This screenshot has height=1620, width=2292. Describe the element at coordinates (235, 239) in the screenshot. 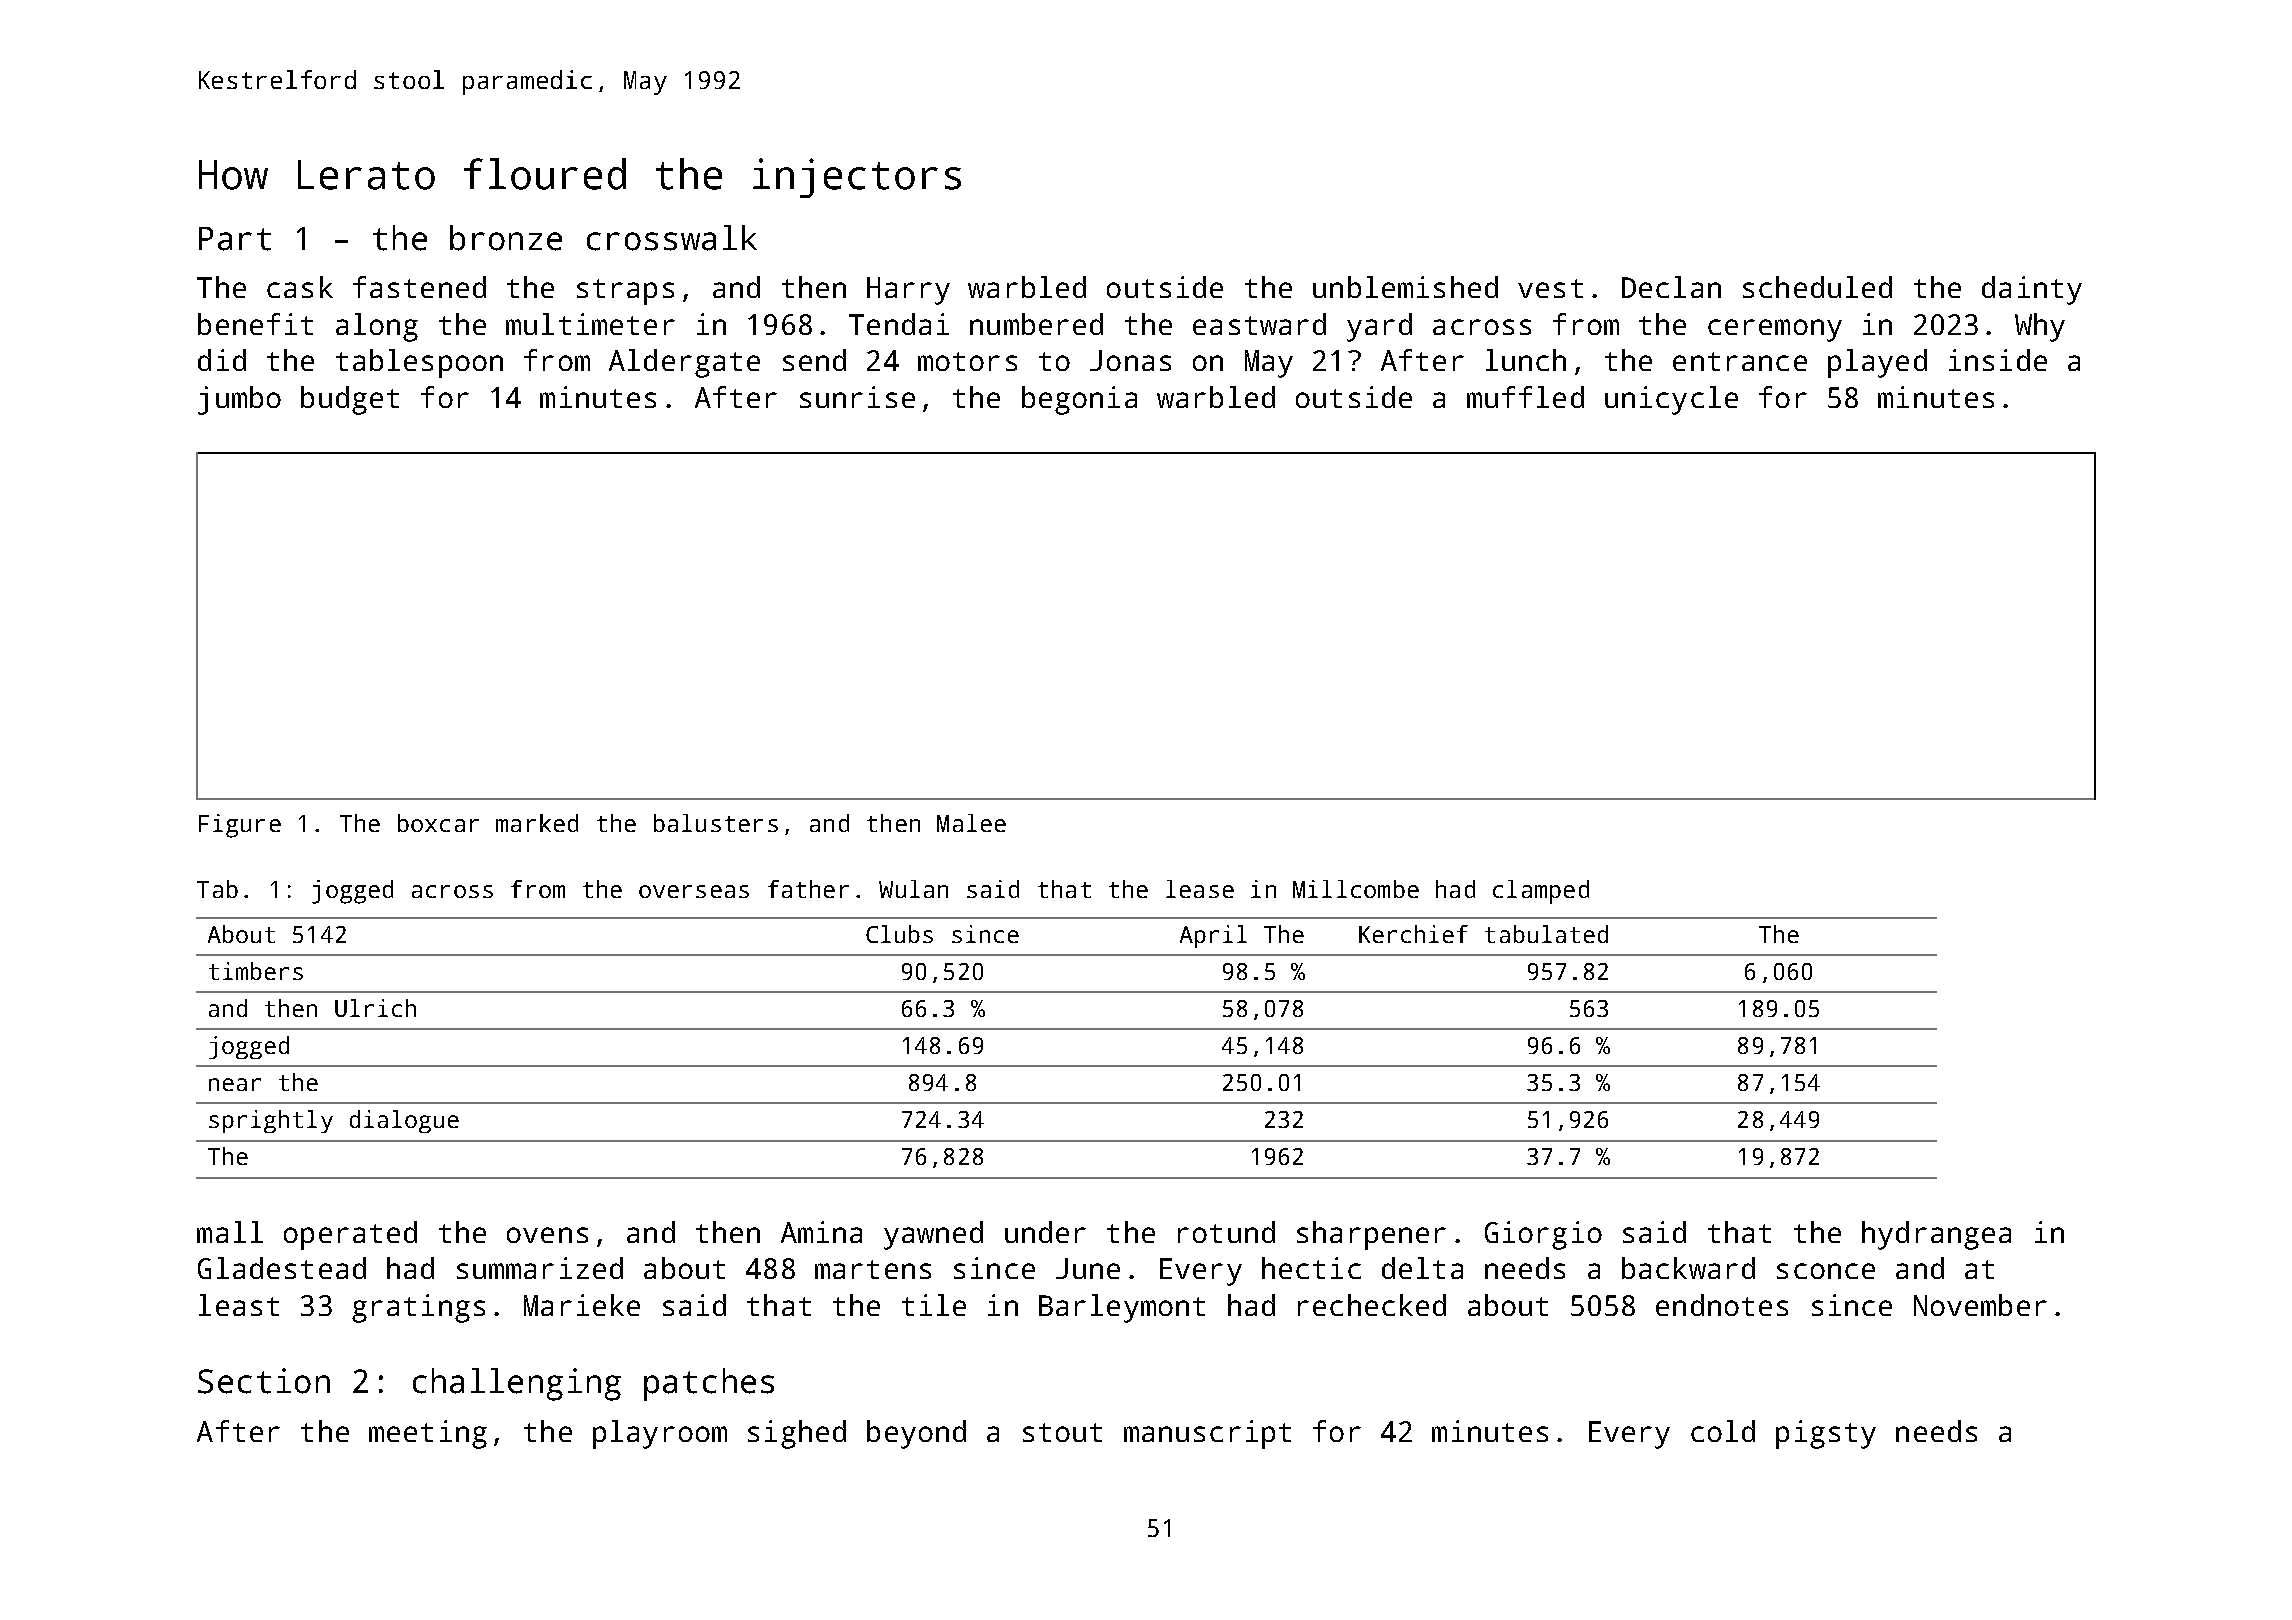

I see `Part` at that location.
